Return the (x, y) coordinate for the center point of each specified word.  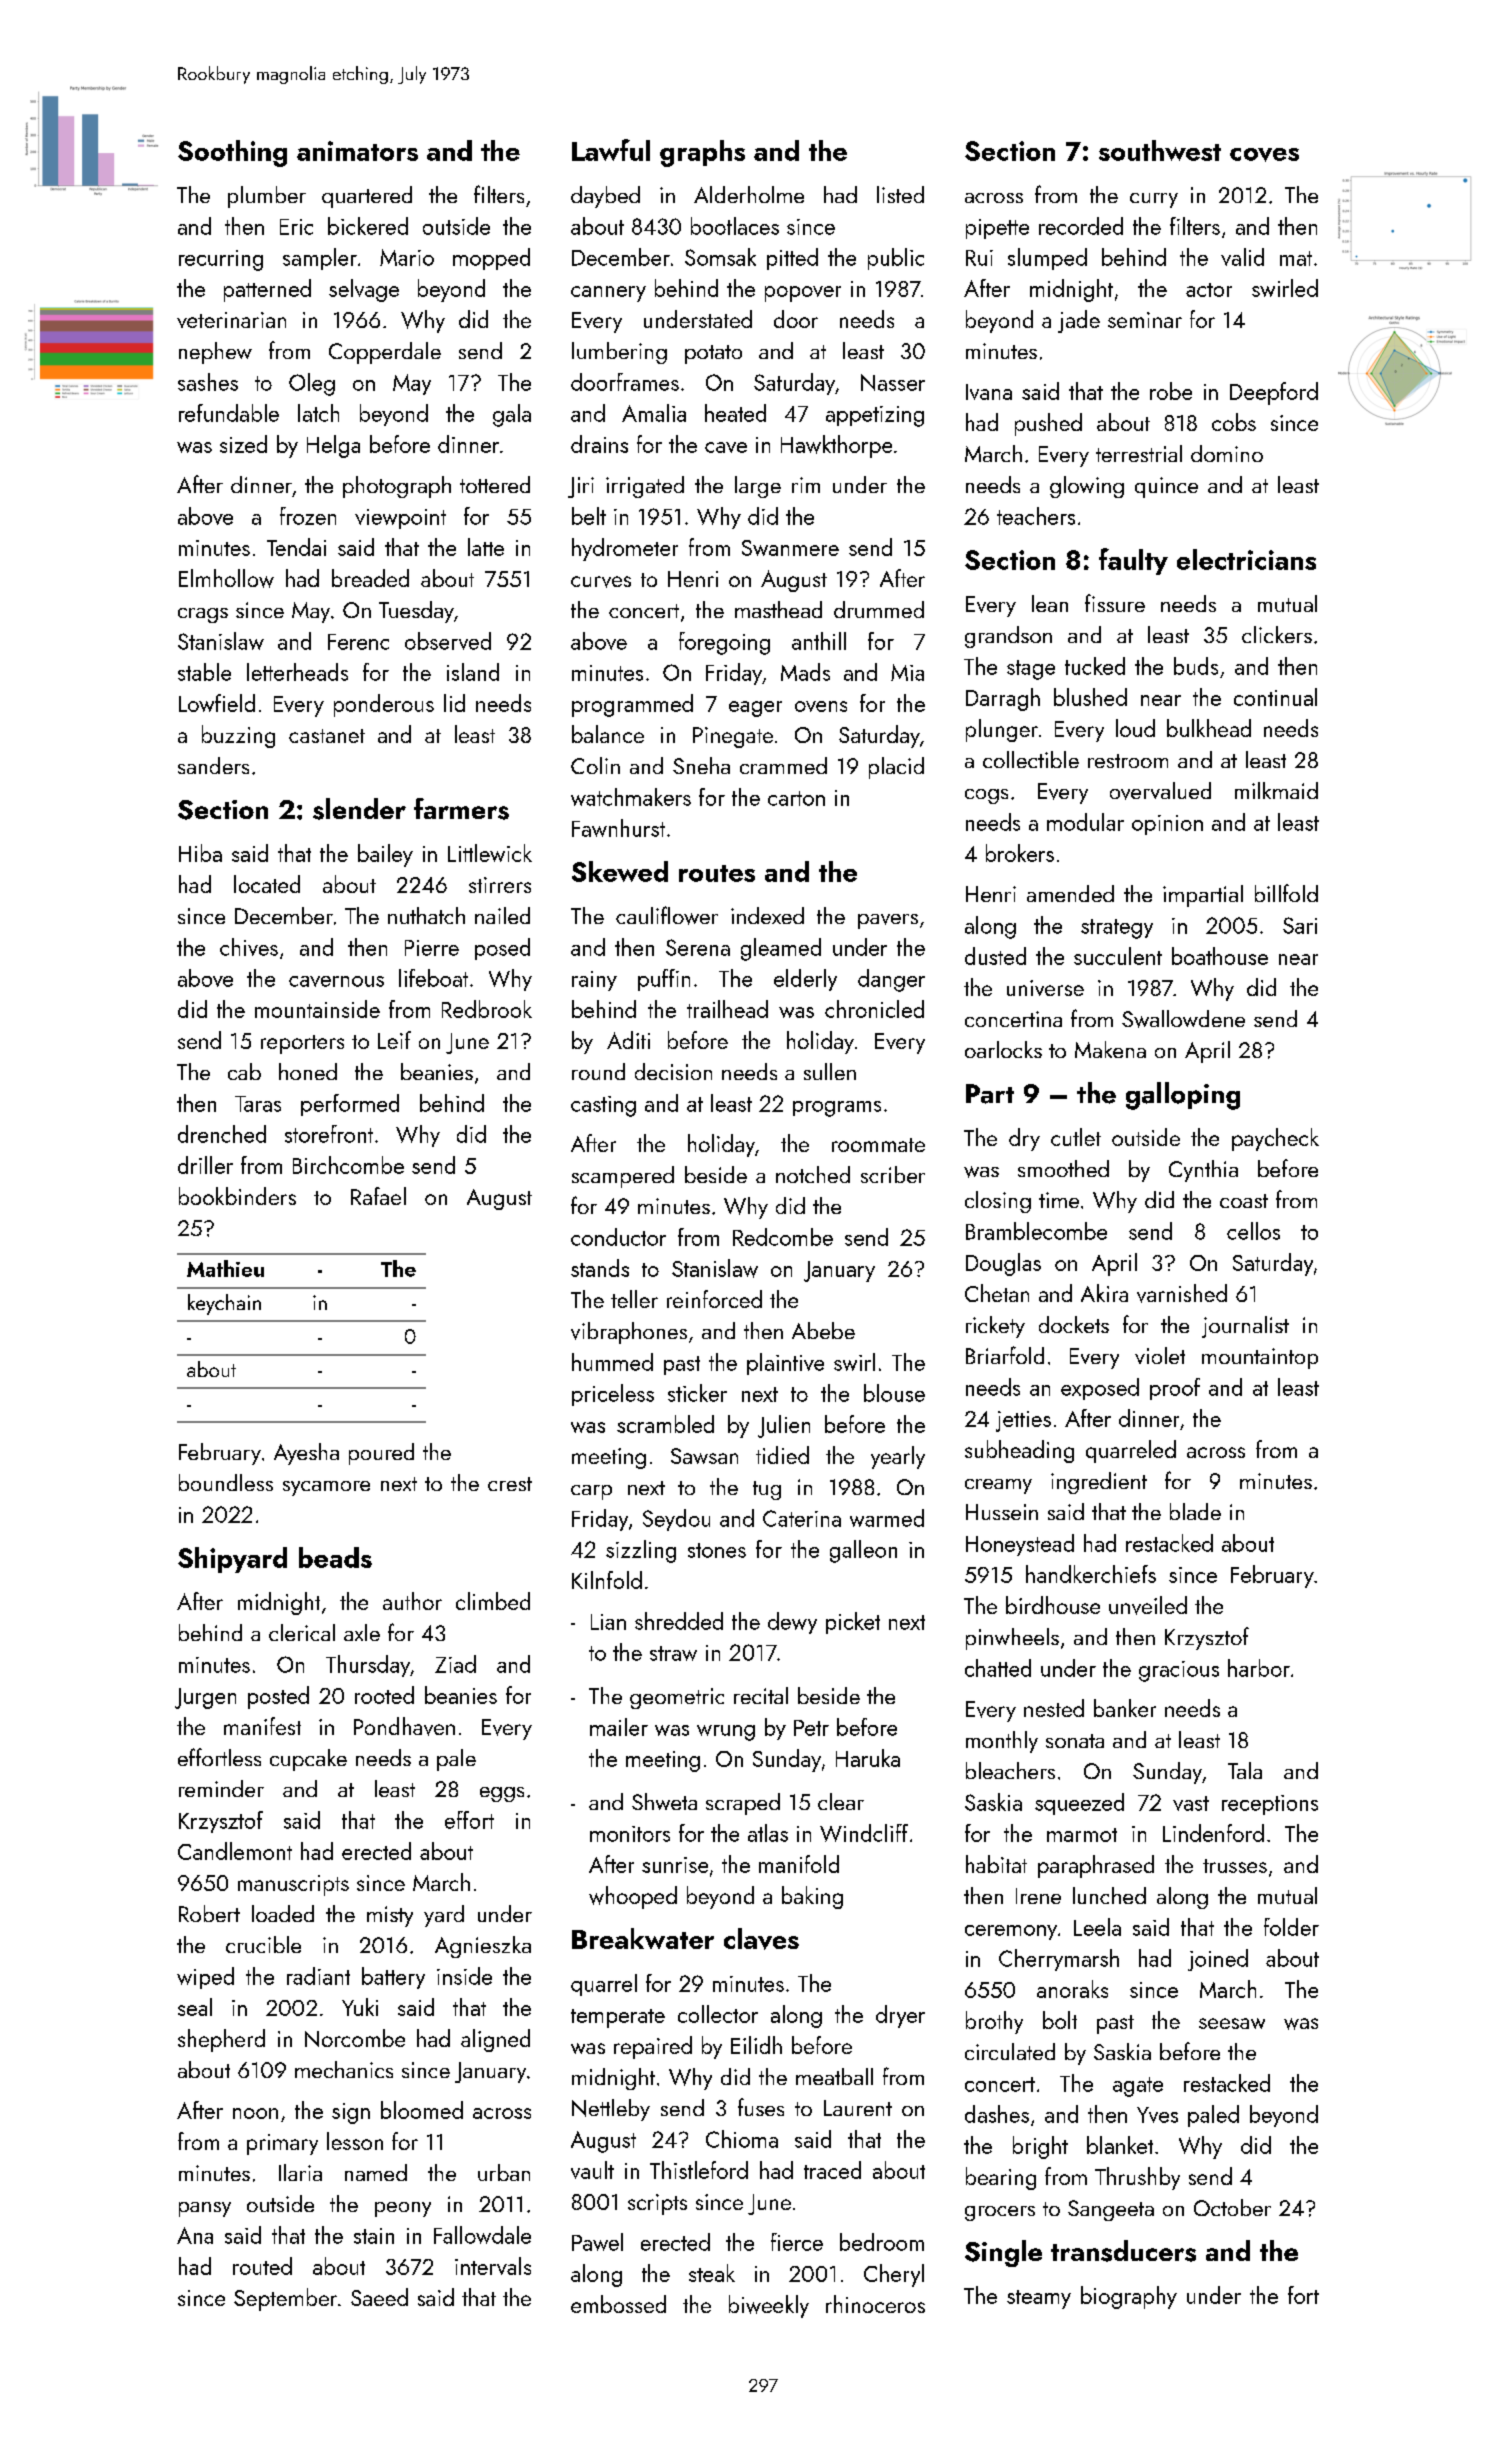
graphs (702, 153)
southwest (1160, 150)
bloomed (422, 2110)
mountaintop (1260, 1358)
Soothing (232, 153)
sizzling (641, 1551)
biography (1129, 2297)
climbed (493, 1601)
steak (712, 2273)
